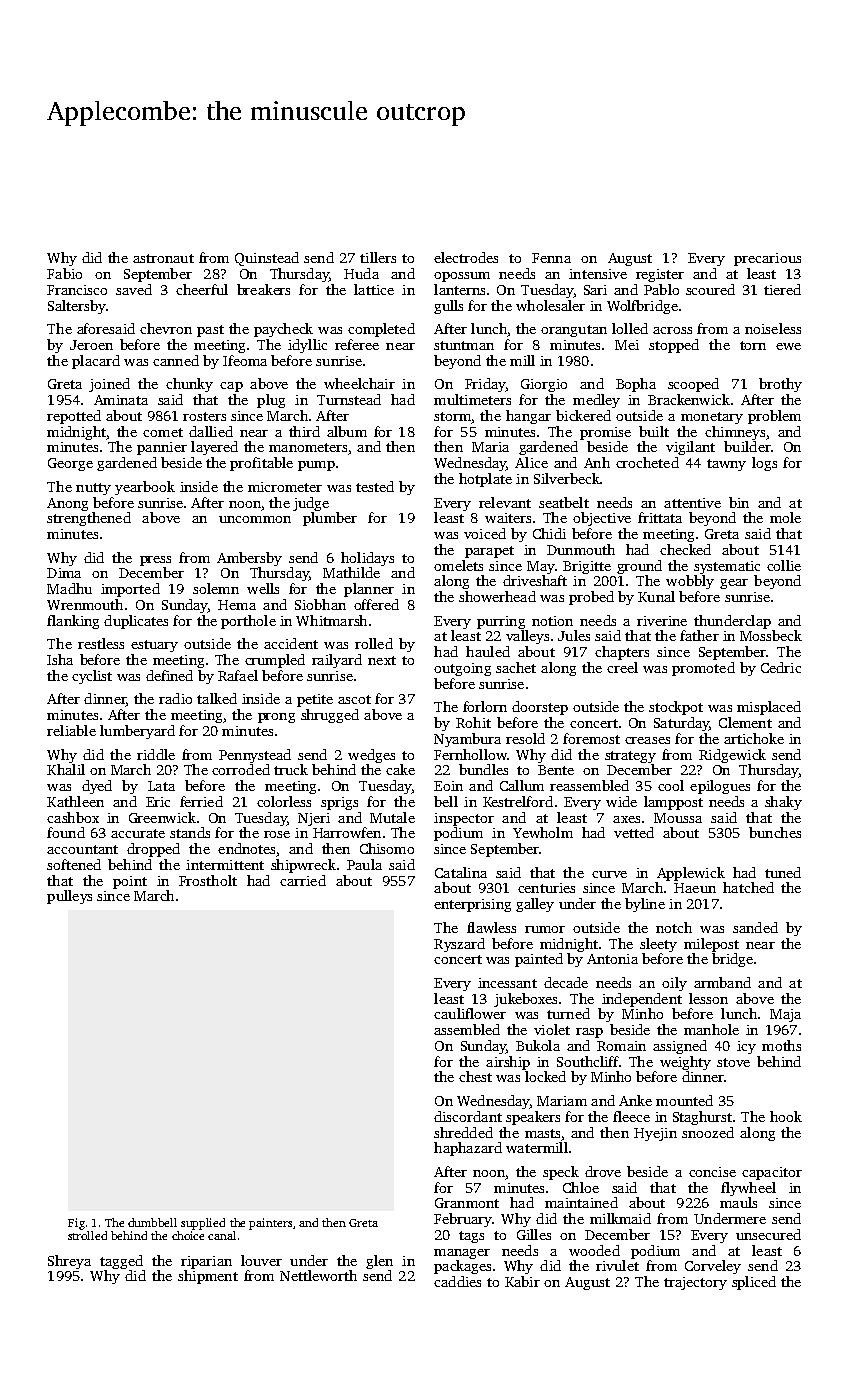  What do you see at coordinates (781, 667) in the screenshot?
I see `Cedric` at bounding box center [781, 667].
